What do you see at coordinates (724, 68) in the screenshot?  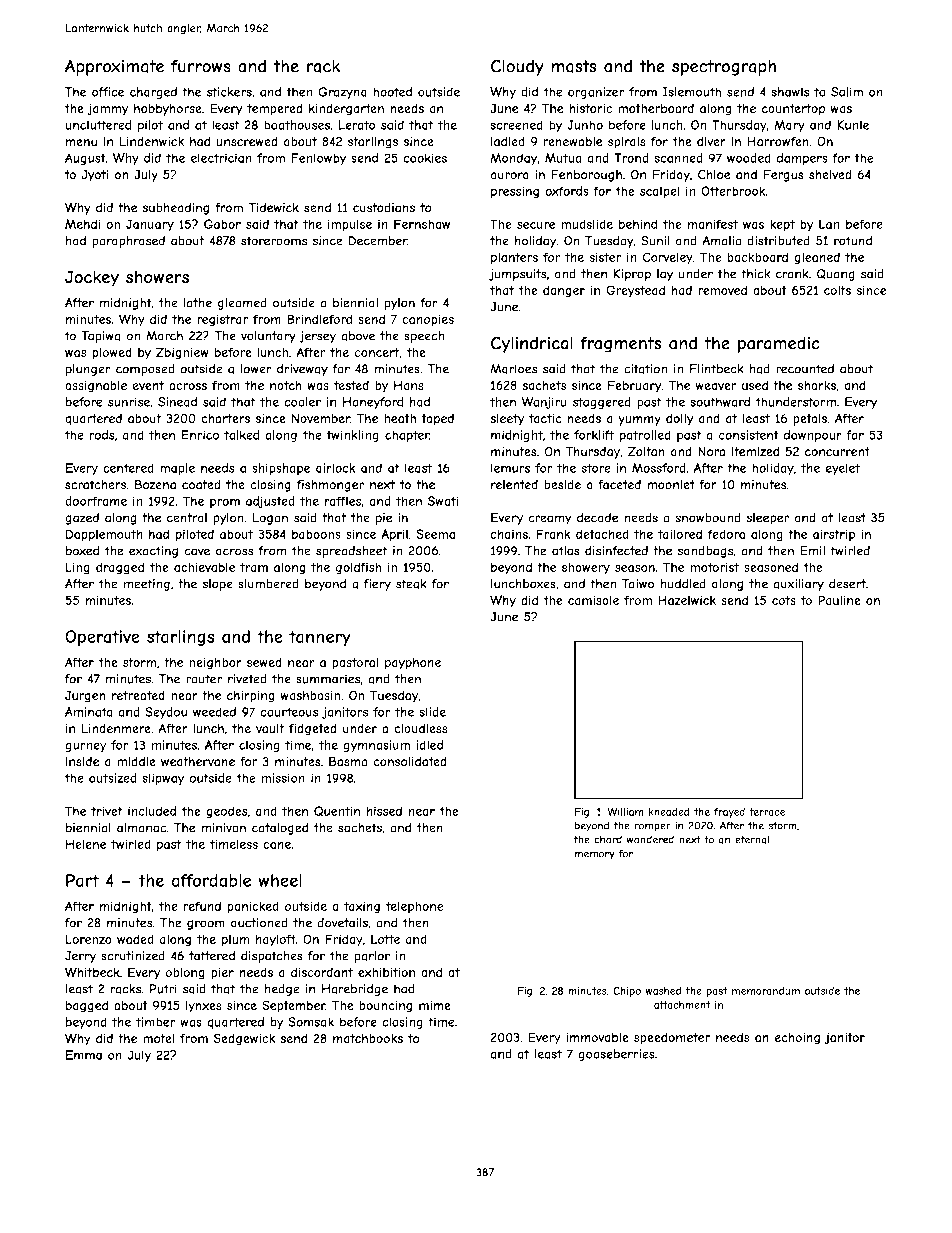 I see `spectrograph` at bounding box center [724, 68].
